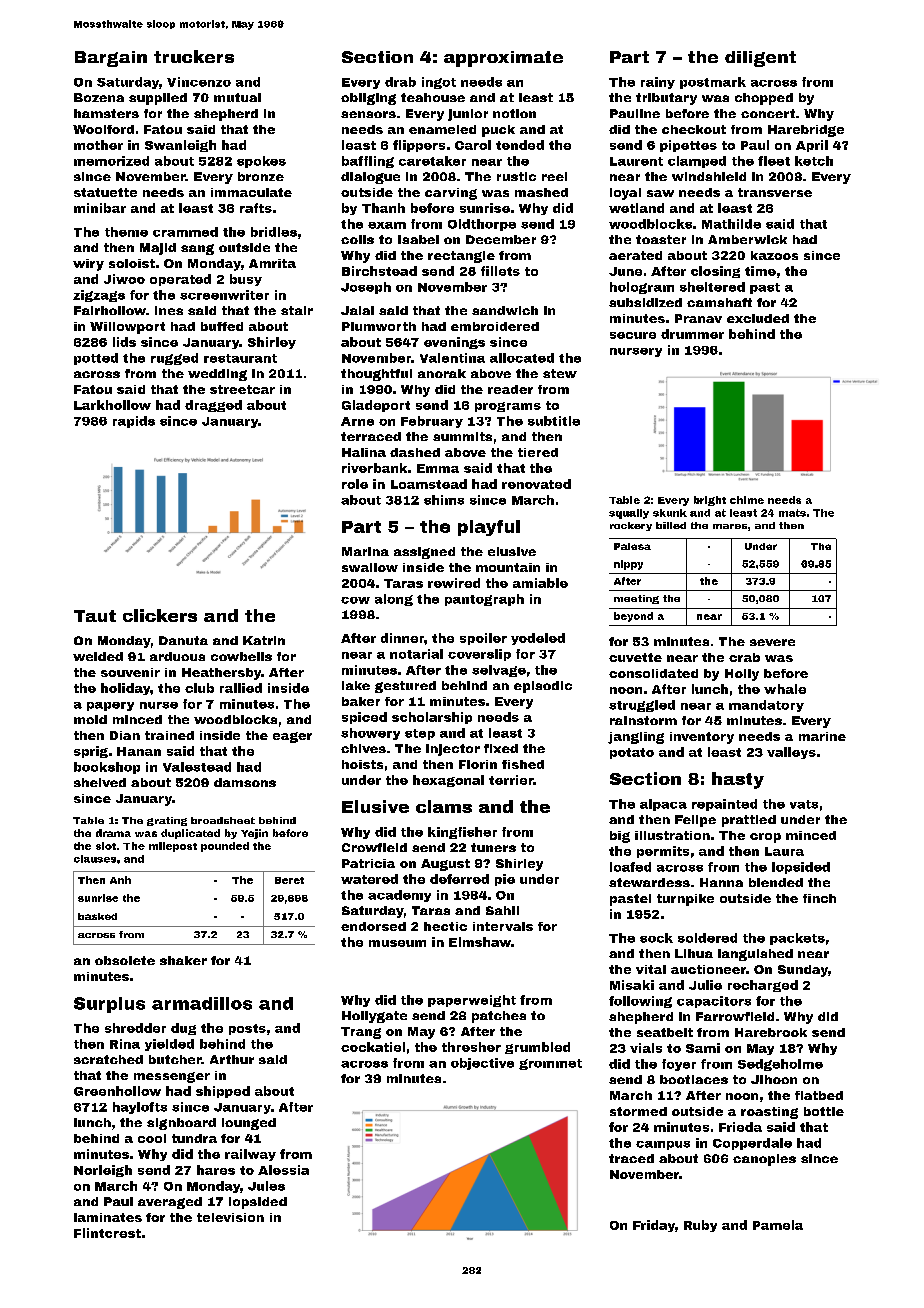  What do you see at coordinates (241, 688) in the document?
I see `rallied` at bounding box center [241, 688].
